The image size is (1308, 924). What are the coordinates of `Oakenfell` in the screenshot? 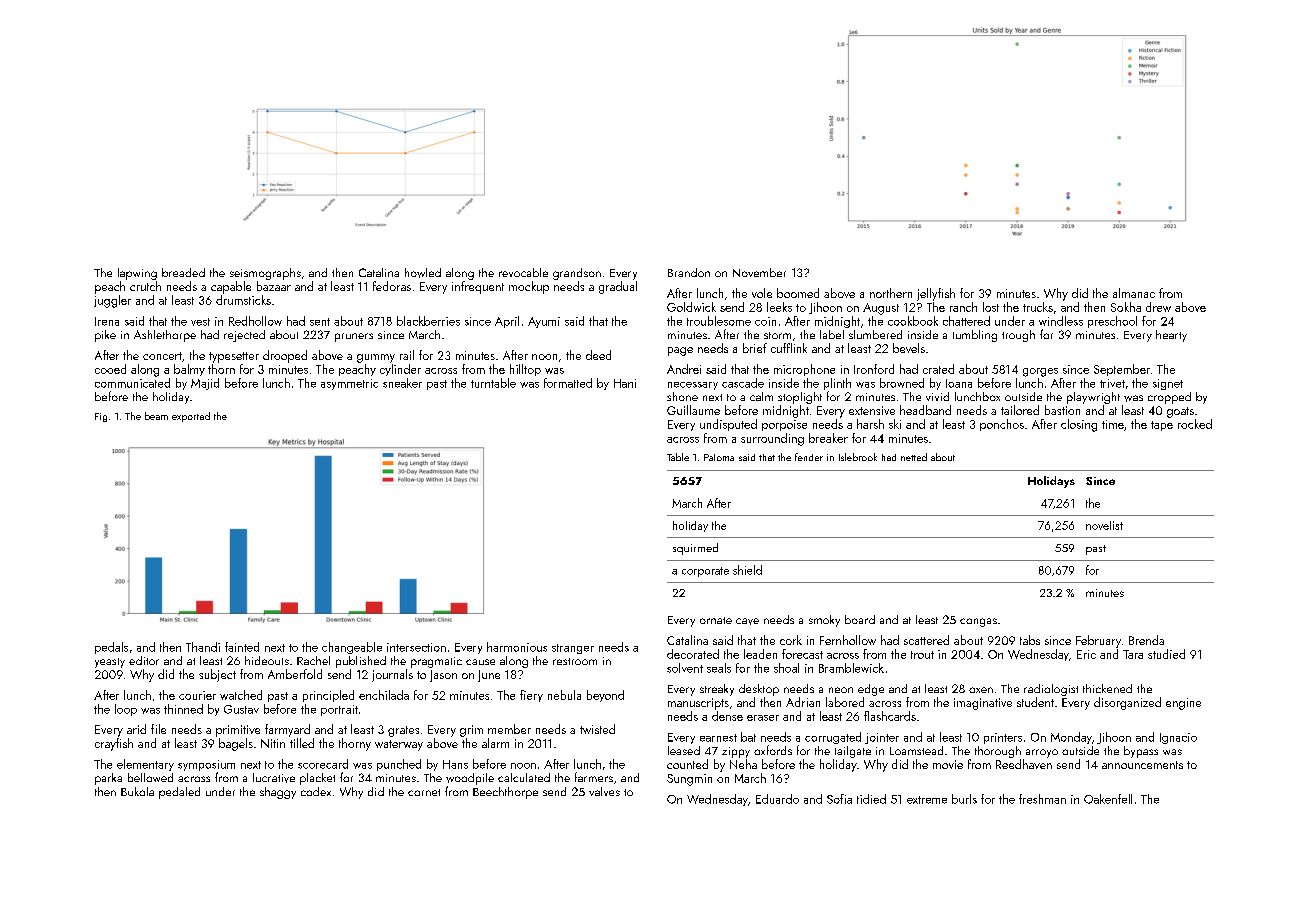 It's located at (1108, 799).
